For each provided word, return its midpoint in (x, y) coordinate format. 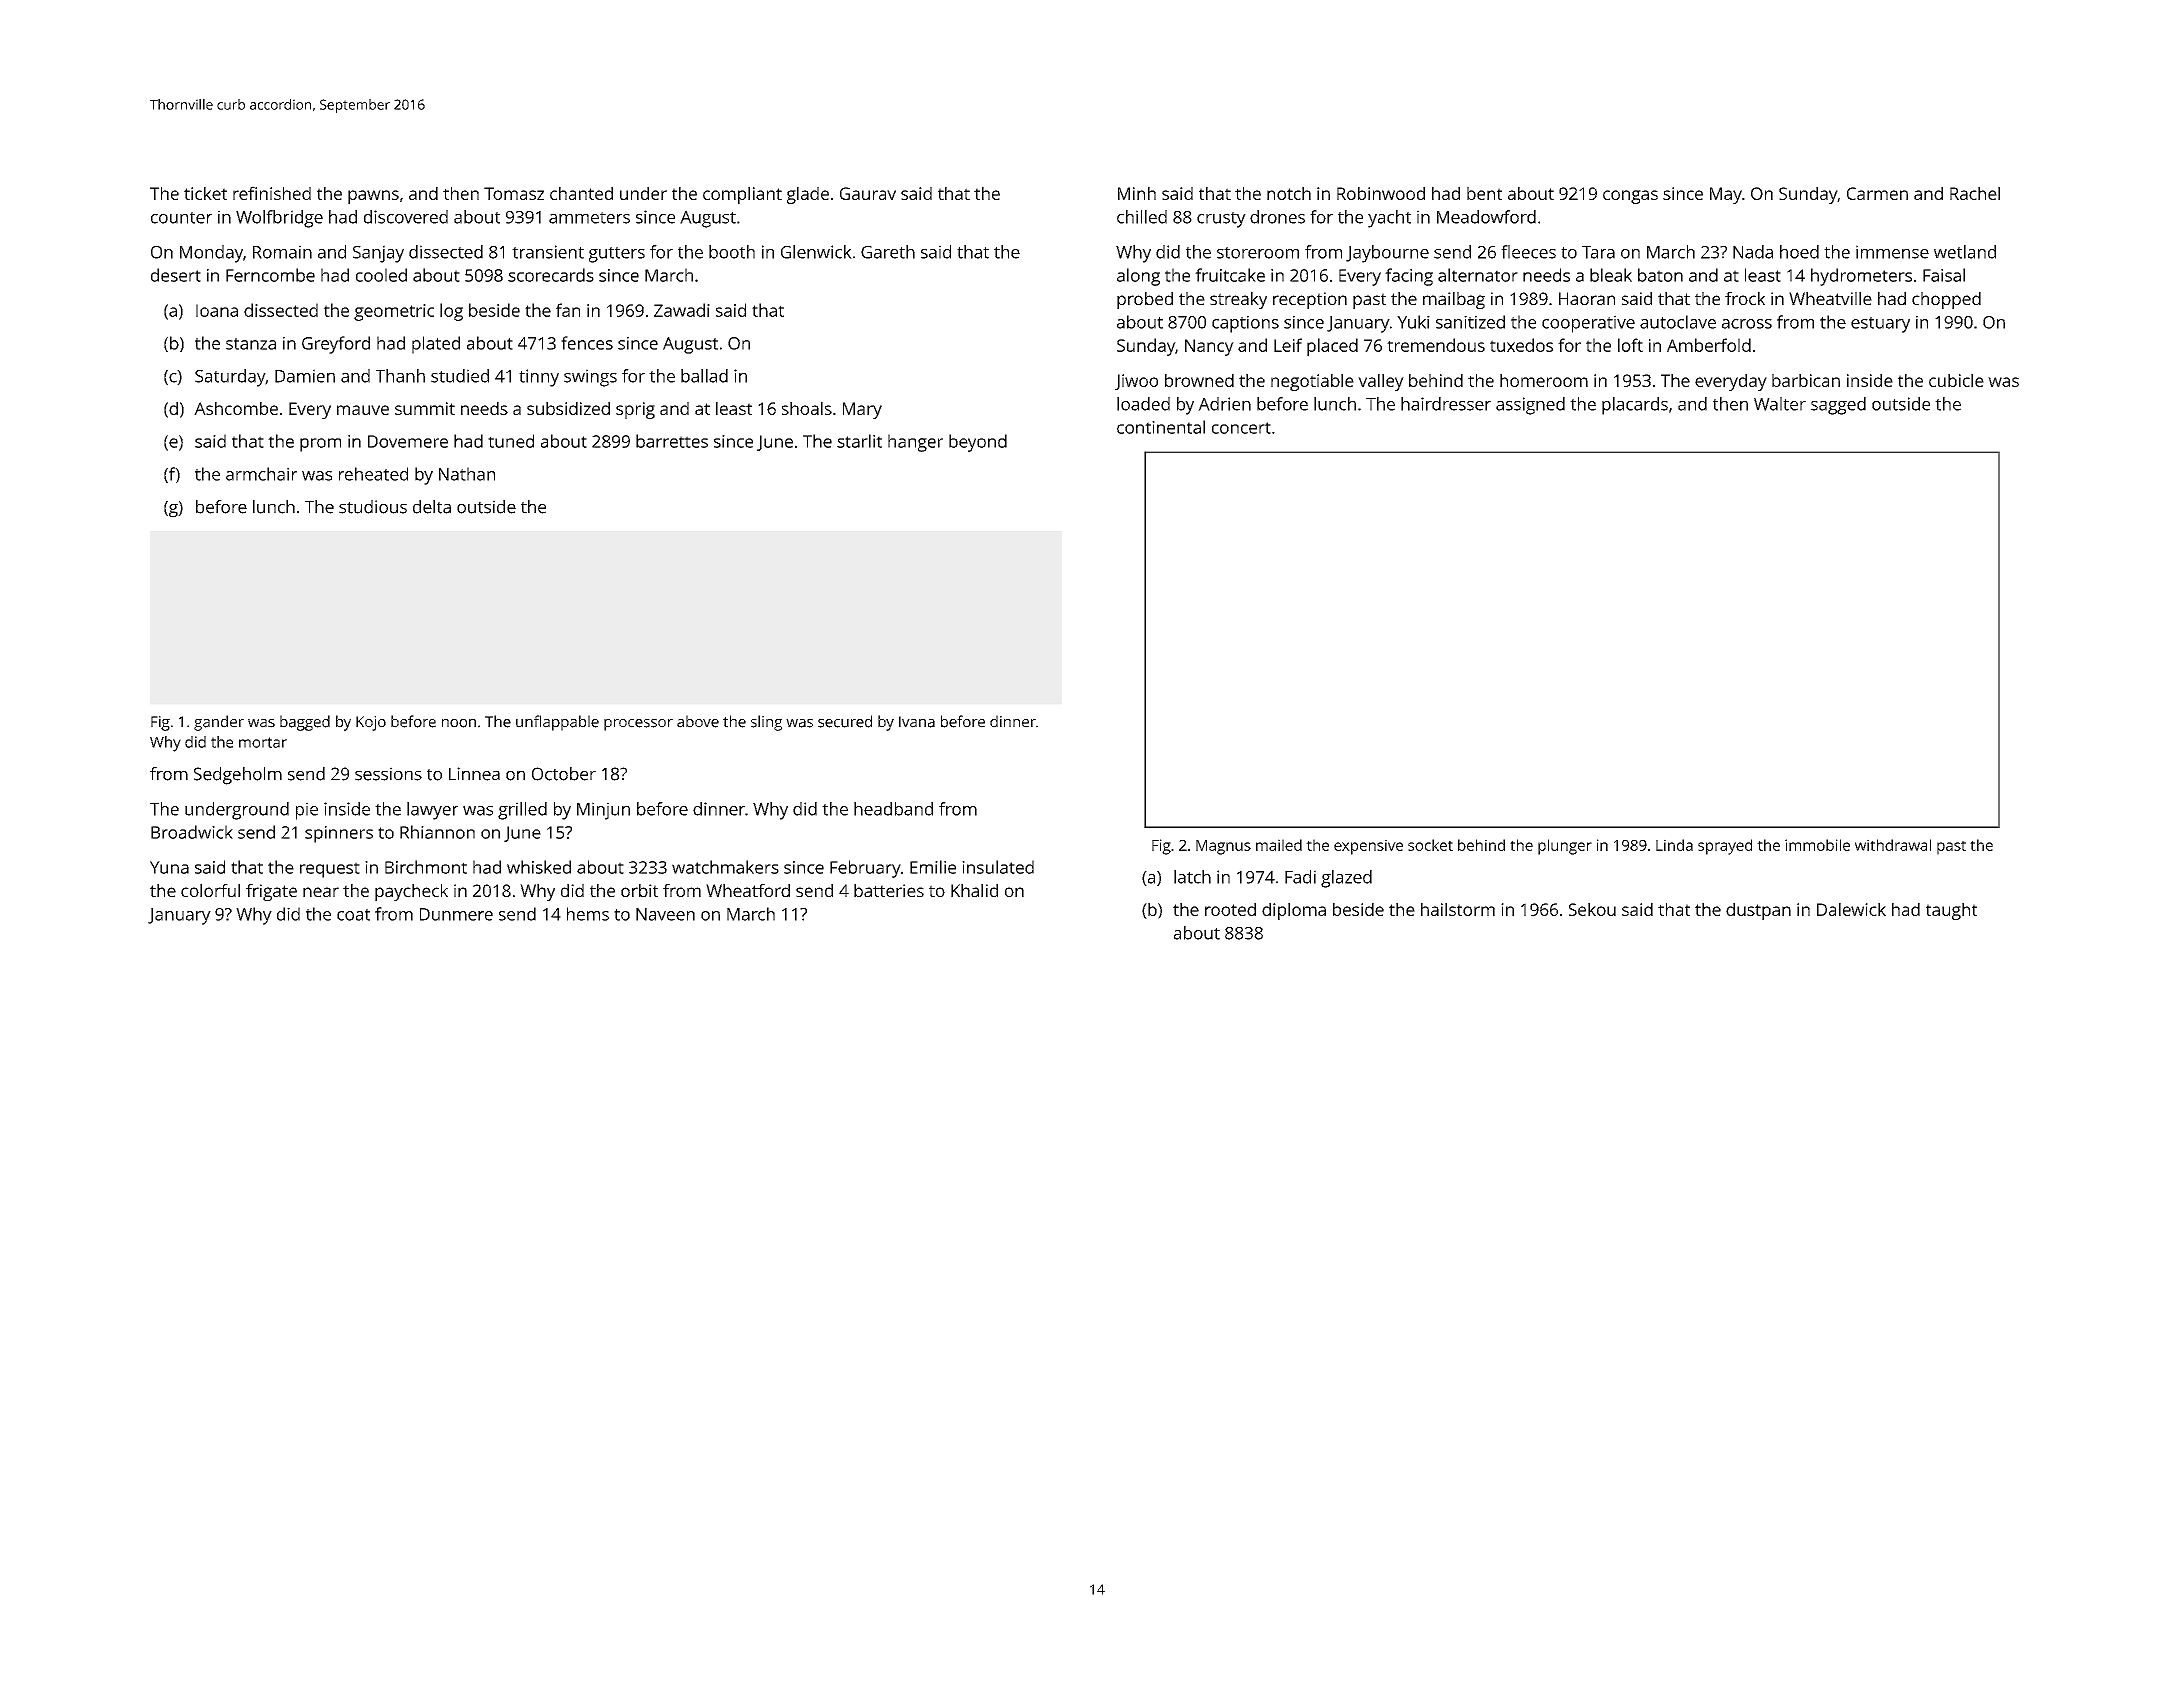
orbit (639, 890)
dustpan (1758, 911)
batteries (889, 890)
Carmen (1877, 193)
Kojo (371, 723)
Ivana (917, 722)
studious (373, 507)
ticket (205, 193)
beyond (978, 443)
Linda (1674, 845)
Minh (1137, 193)
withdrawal (1893, 845)
